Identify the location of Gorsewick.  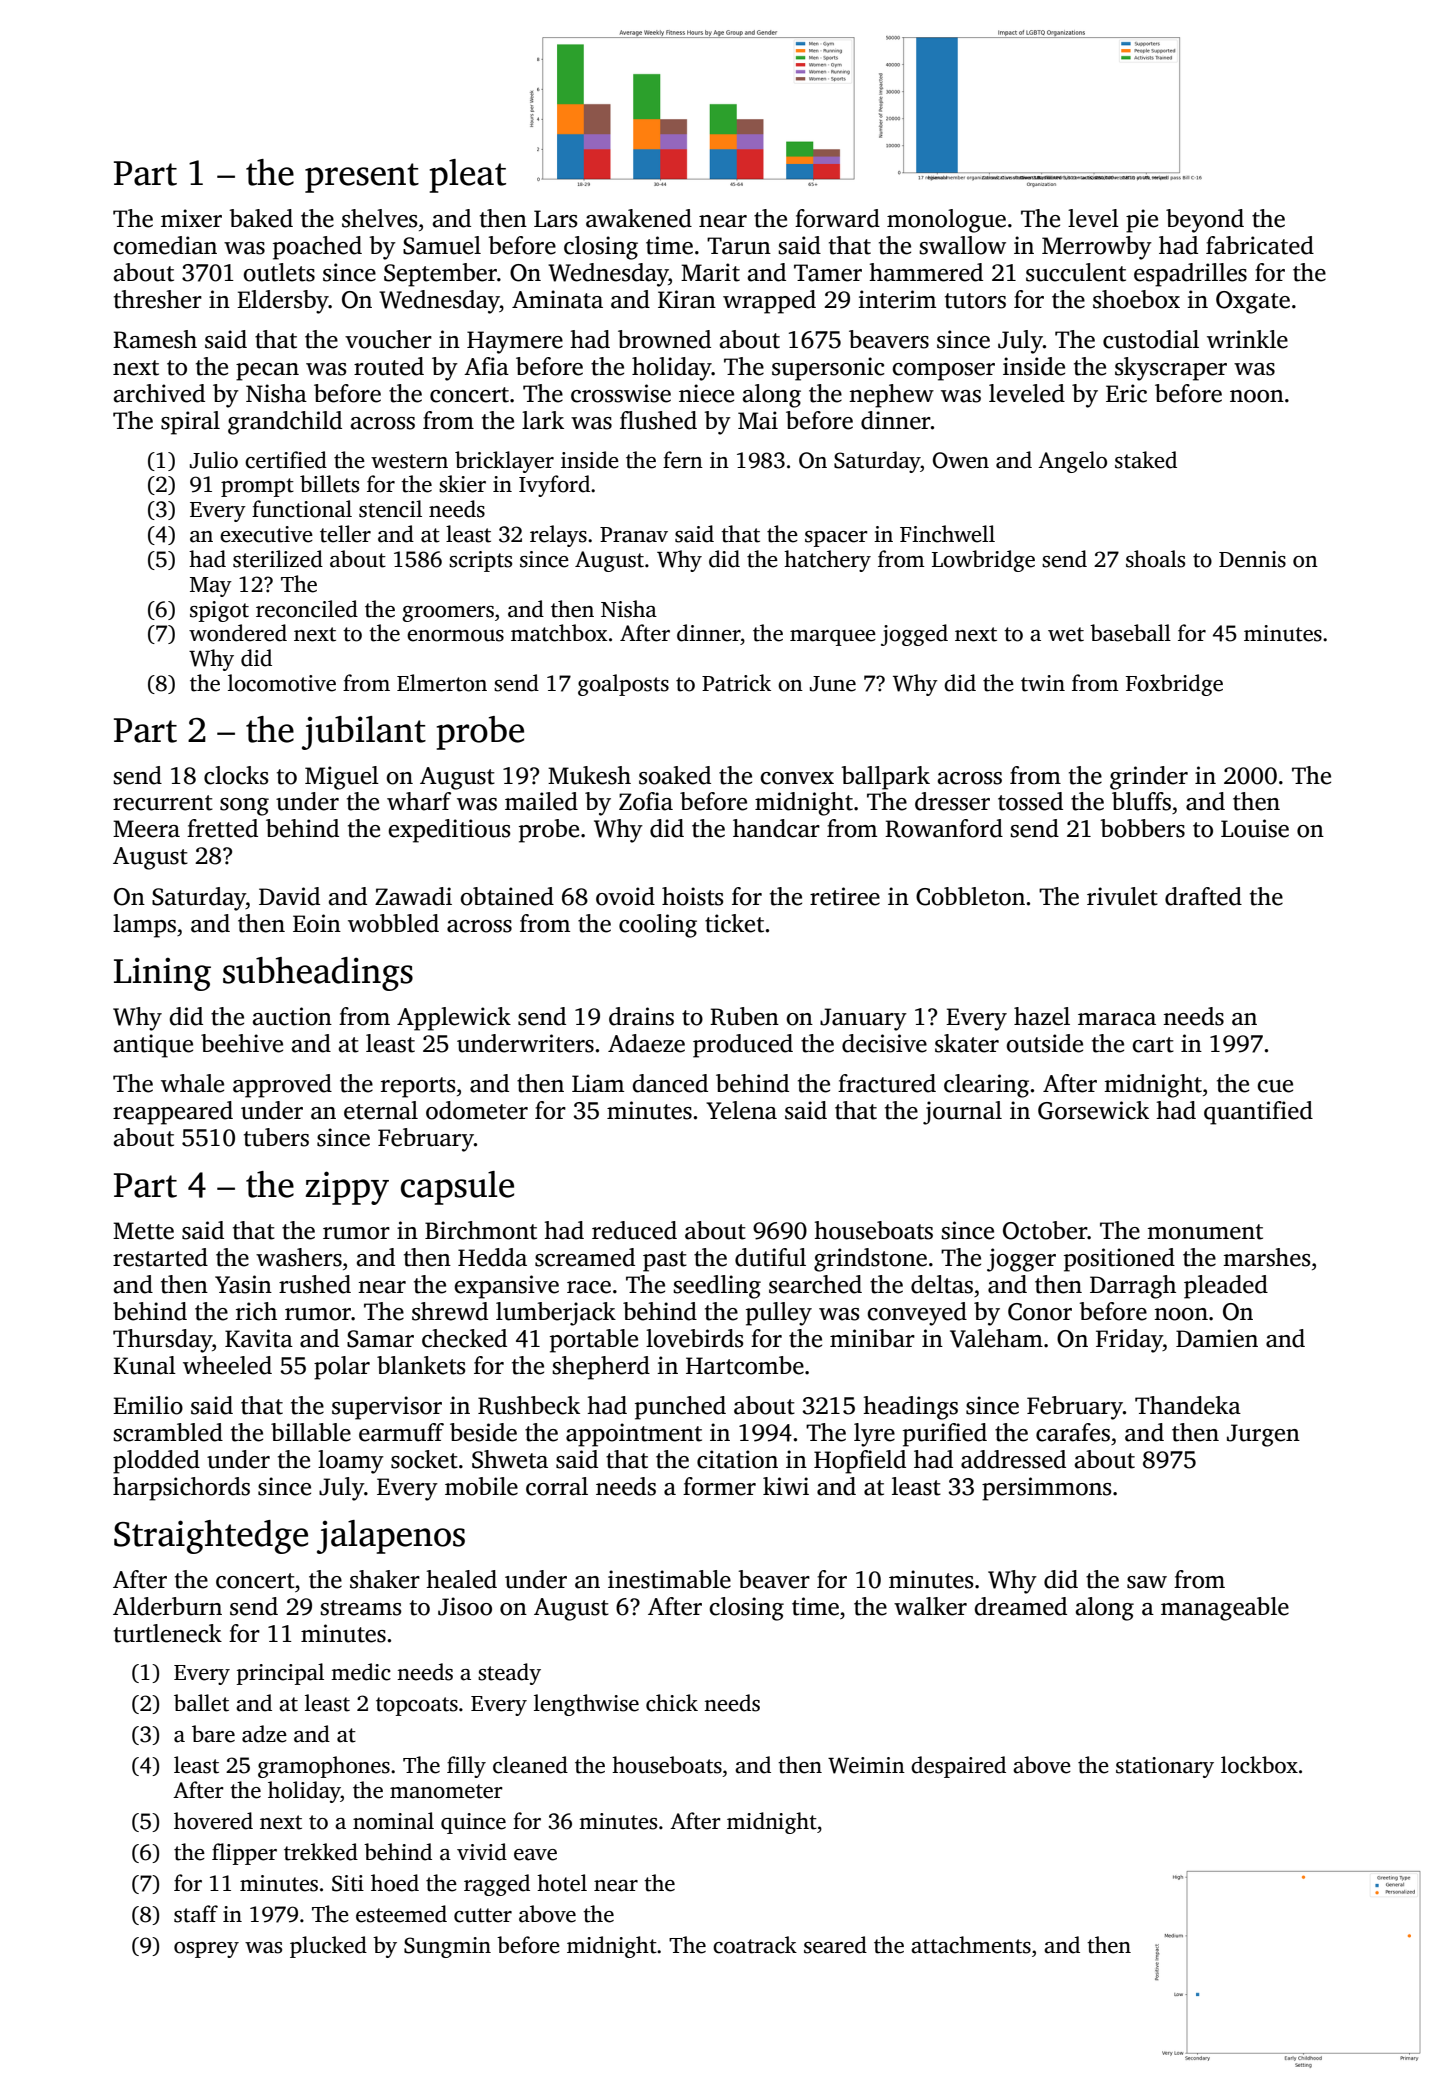
(1093, 1110).
